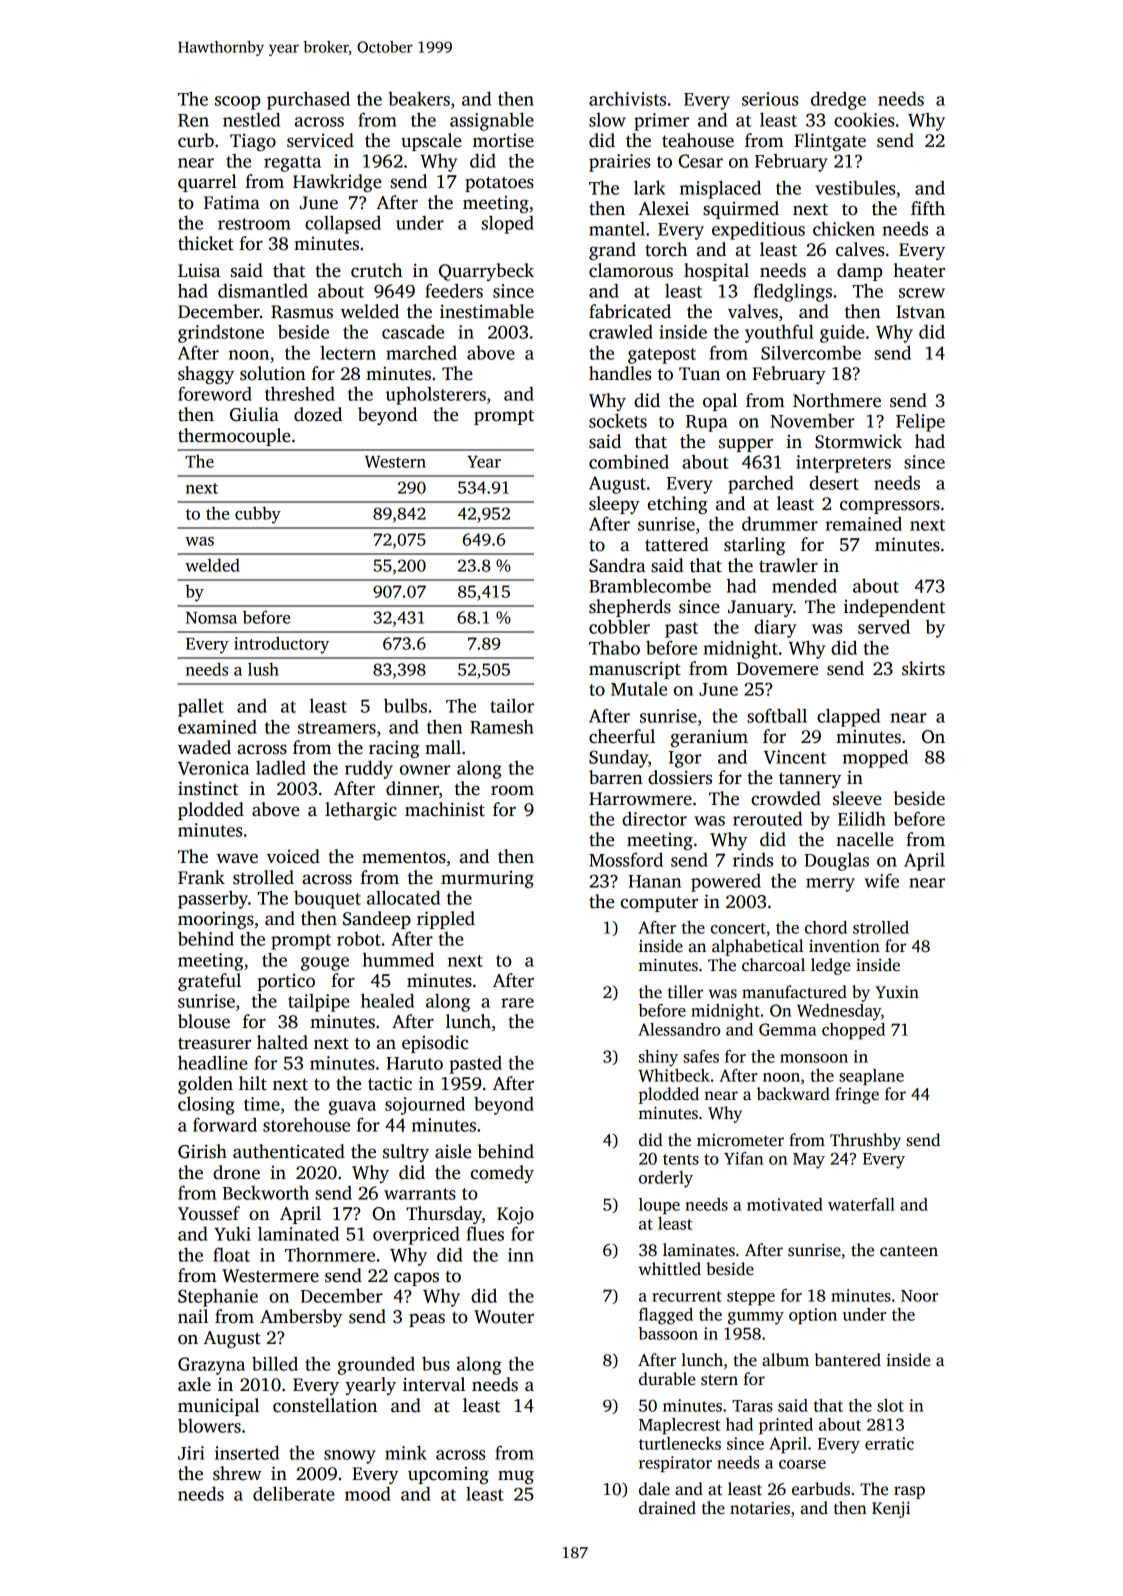 The height and width of the document is (1596, 1123). What do you see at coordinates (194, 1384) in the document?
I see `axle` at bounding box center [194, 1384].
